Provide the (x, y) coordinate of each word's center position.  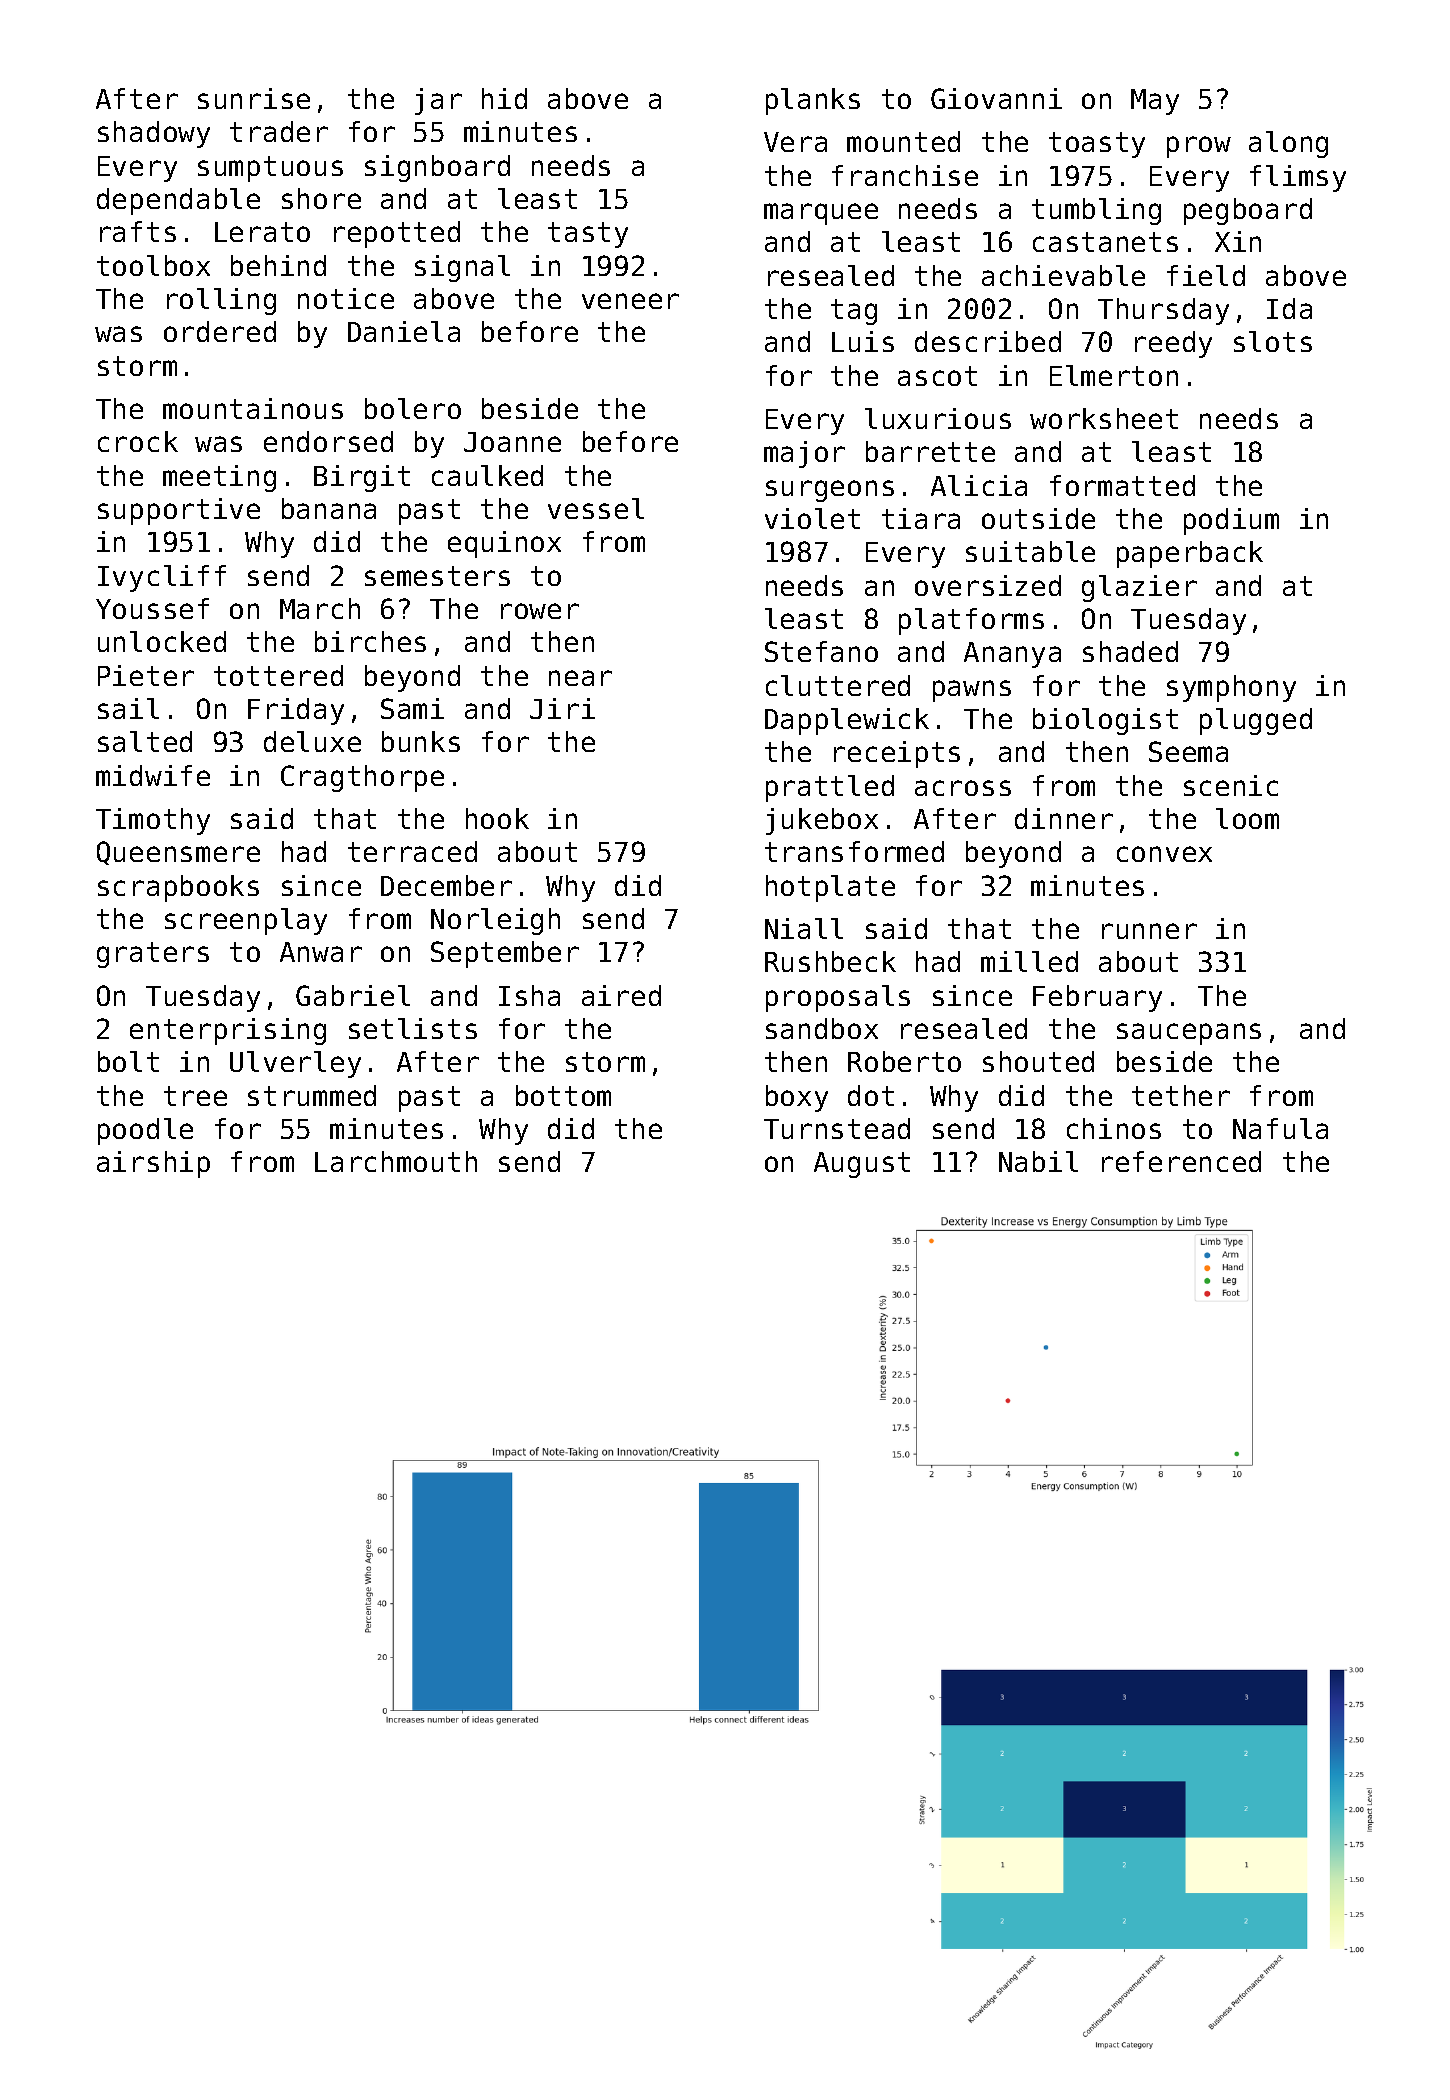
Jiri (562, 708)
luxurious (938, 418)
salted (145, 741)
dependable (178, 201)
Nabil (1038, 1161)
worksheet (1104, 418)
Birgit (362, 478)
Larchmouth (396, 1161)
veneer (630, 301)
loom (1247, 818)
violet (812, 518)
